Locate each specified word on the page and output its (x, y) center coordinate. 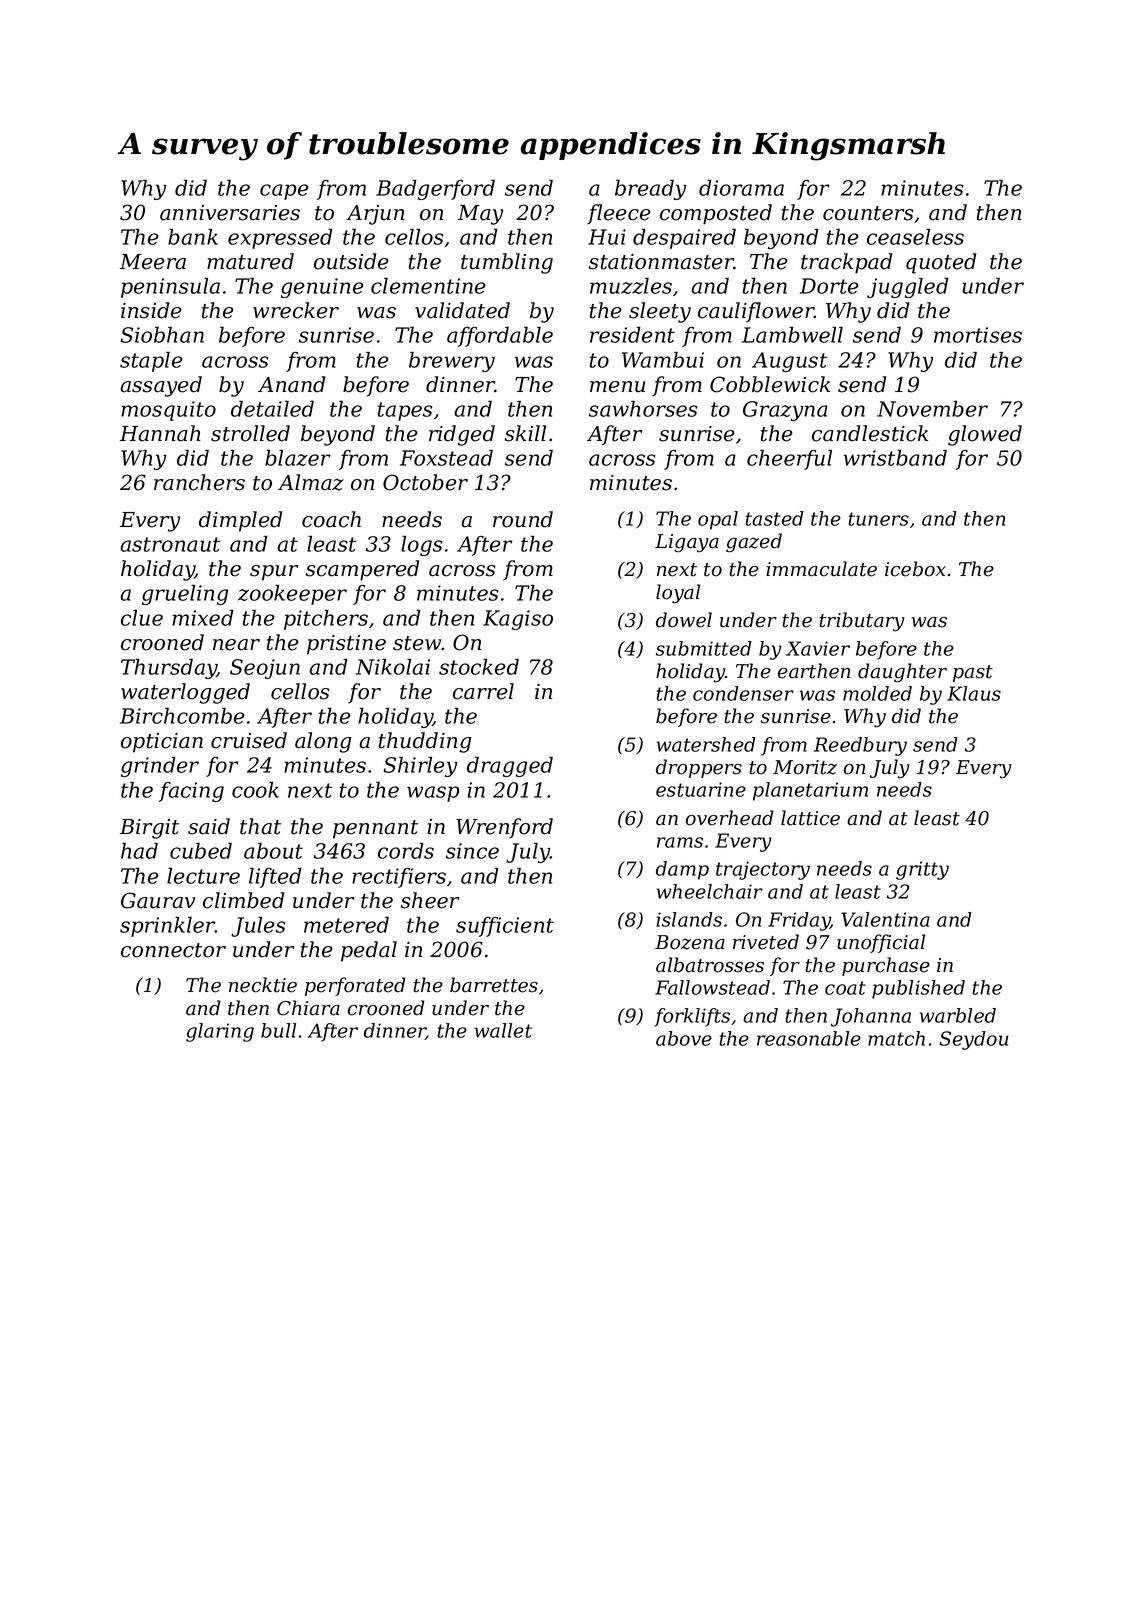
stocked (479, 666)
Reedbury (860, 746)
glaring (220, 1032)
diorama (741, 187)
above (684, 1038)
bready (651, 189)
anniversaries (230, 213)
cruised (249, 740)
